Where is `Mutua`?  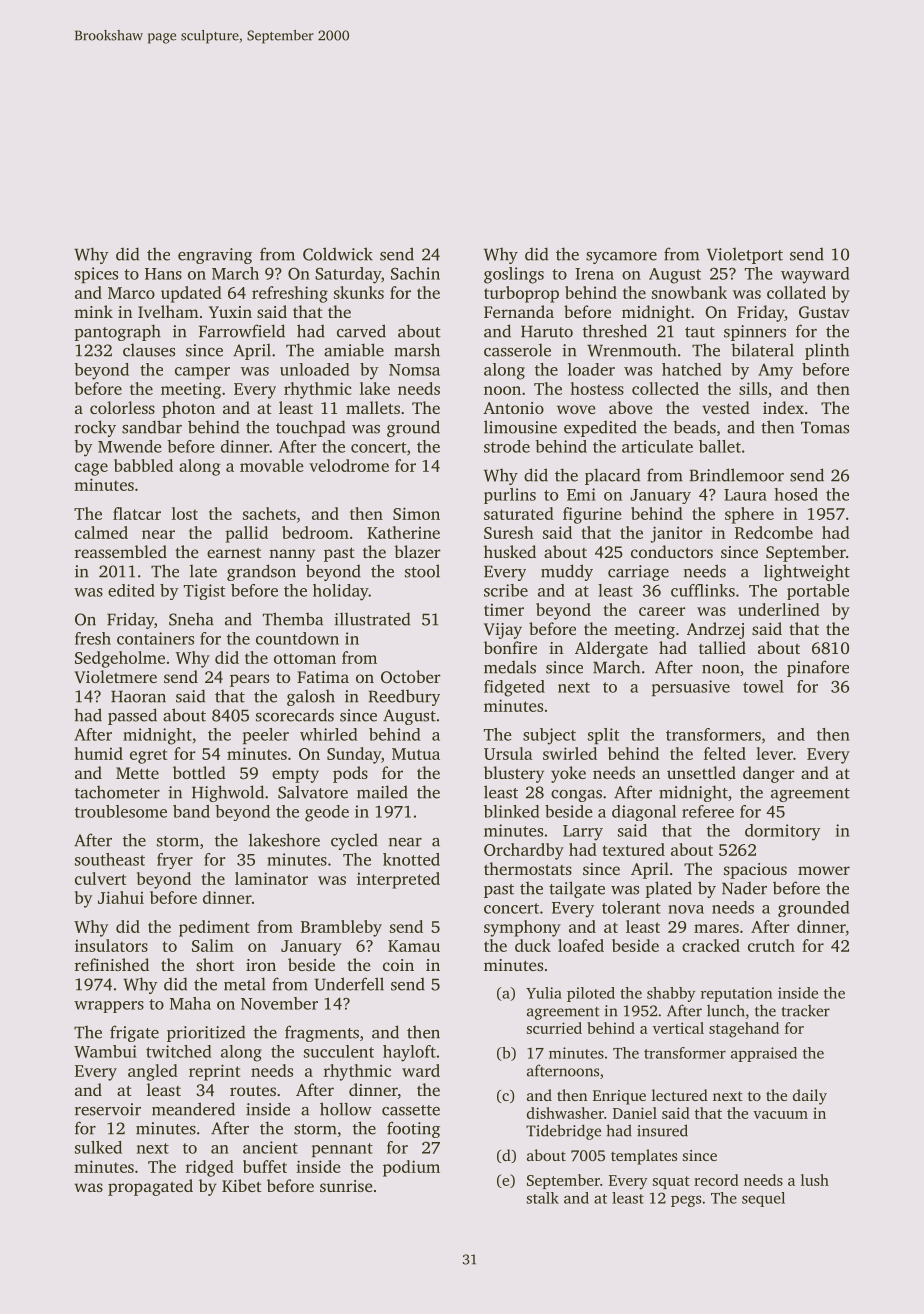
Mutua is located at coordinates (416, 754).
